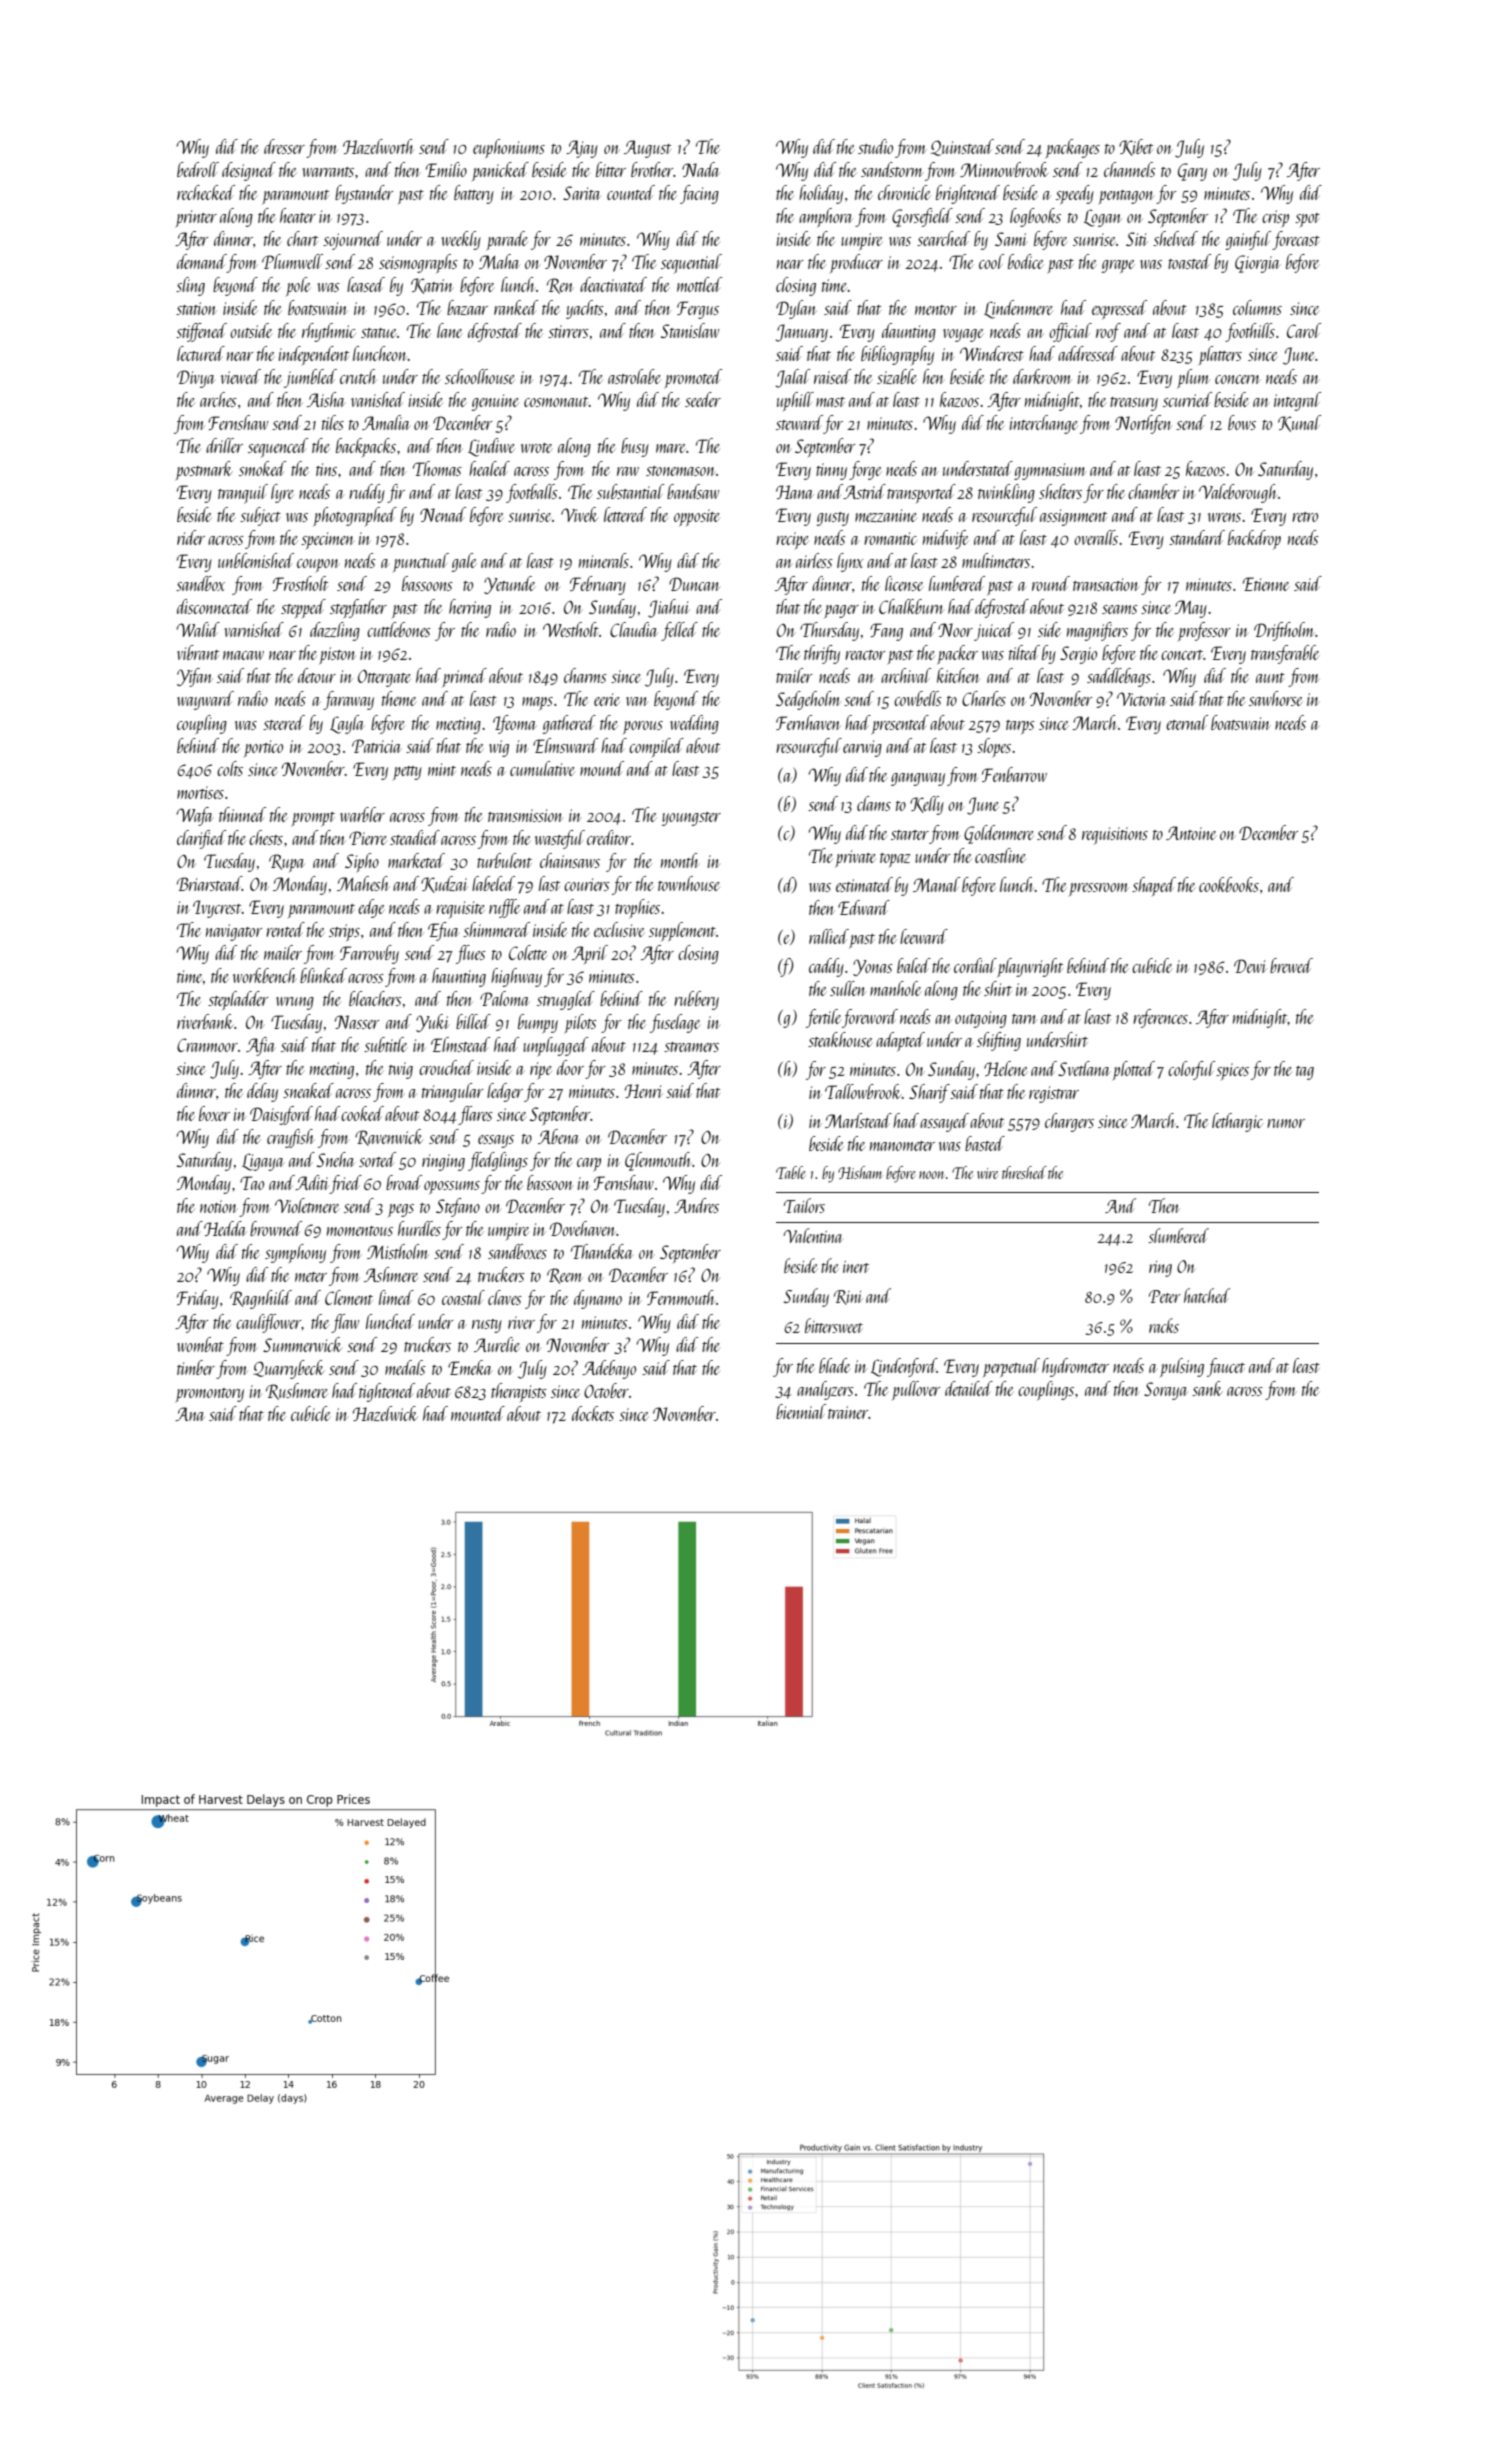  I want to click on Emilio, so click(446, 169).
